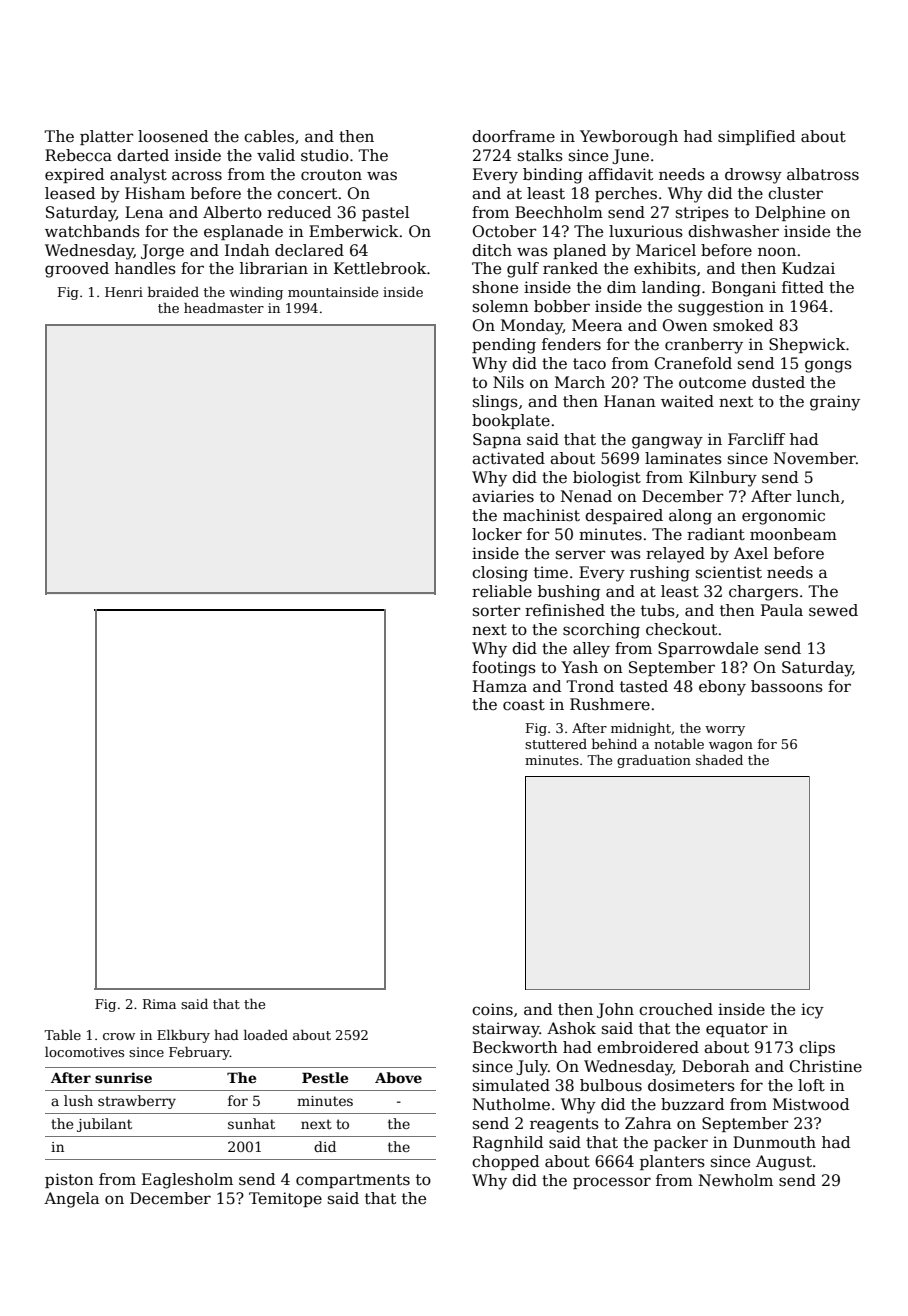  I want to click on Hamza, so click(500, 686).
